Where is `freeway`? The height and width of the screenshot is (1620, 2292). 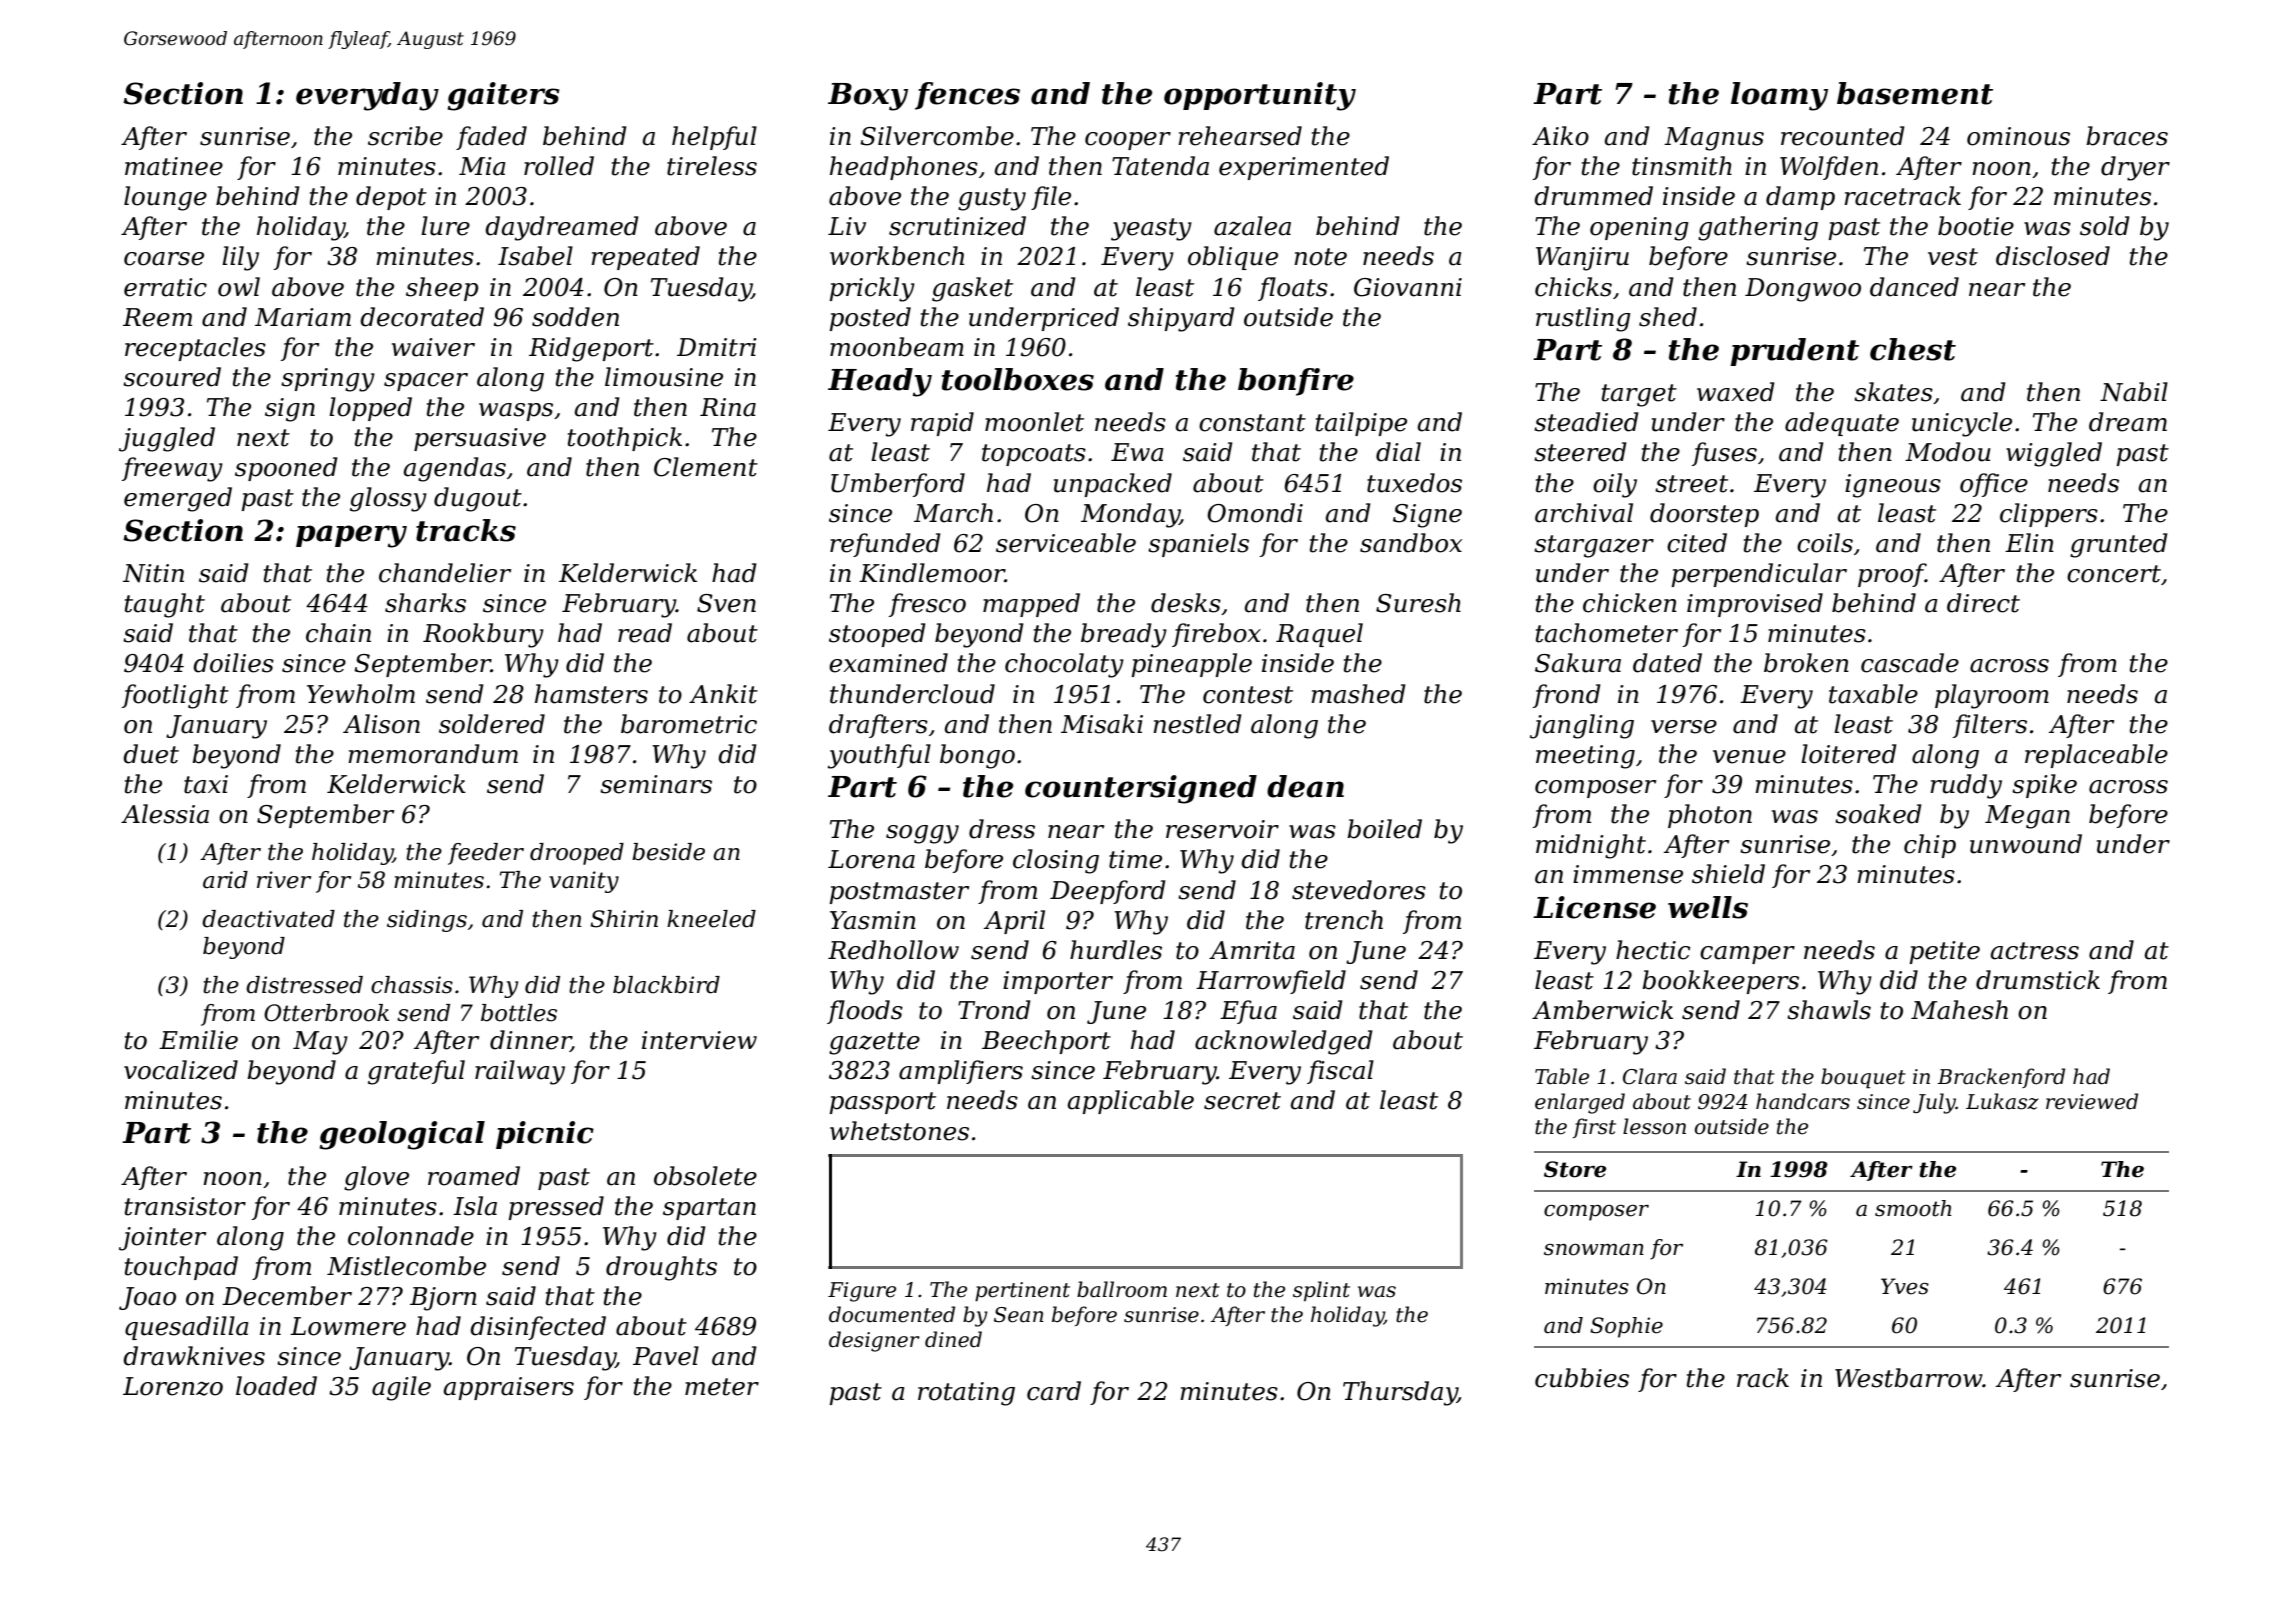 freeway is located at coordinates (172, 469).
